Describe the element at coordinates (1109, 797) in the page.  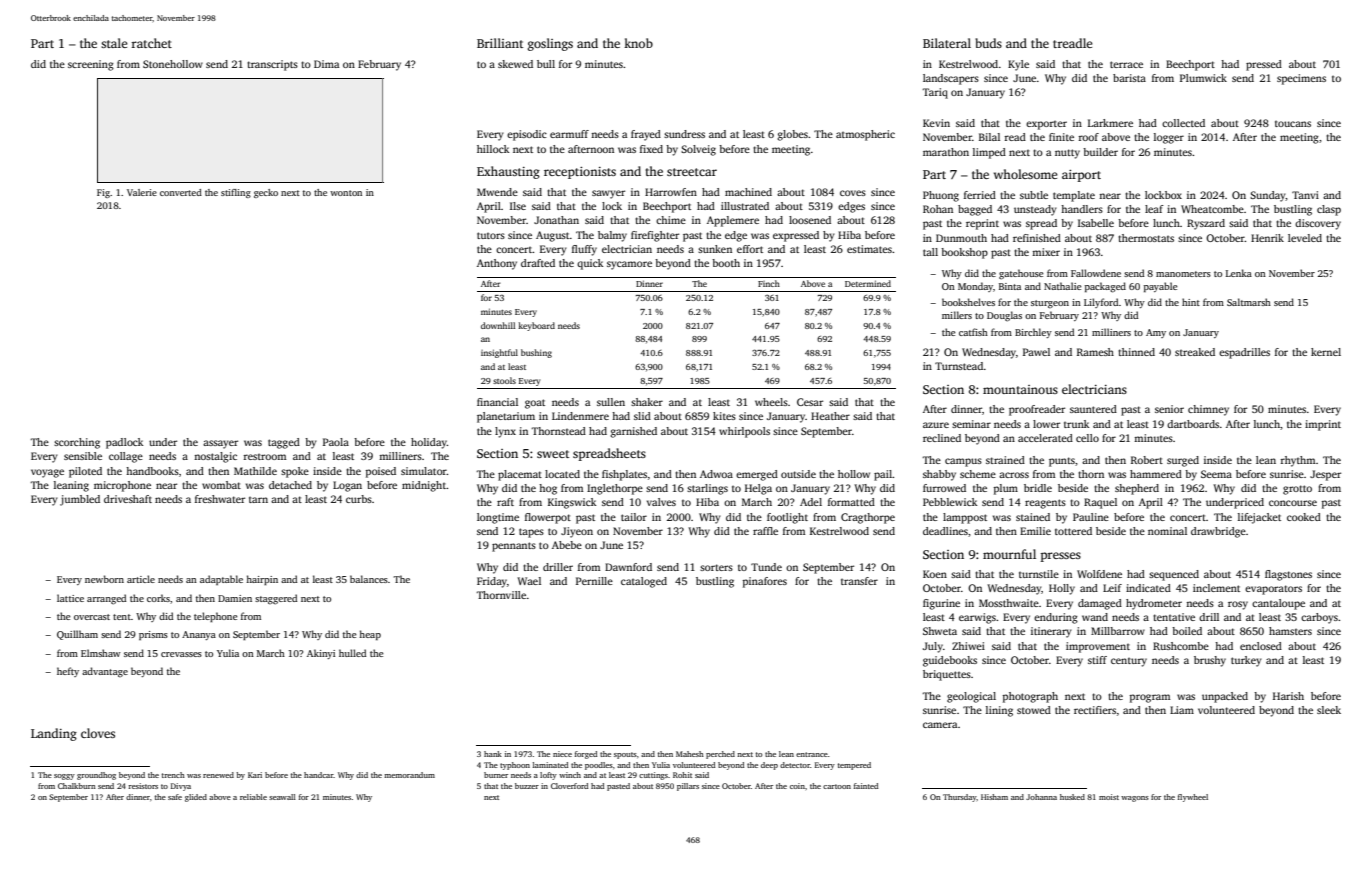
I see `moist` at that location.
